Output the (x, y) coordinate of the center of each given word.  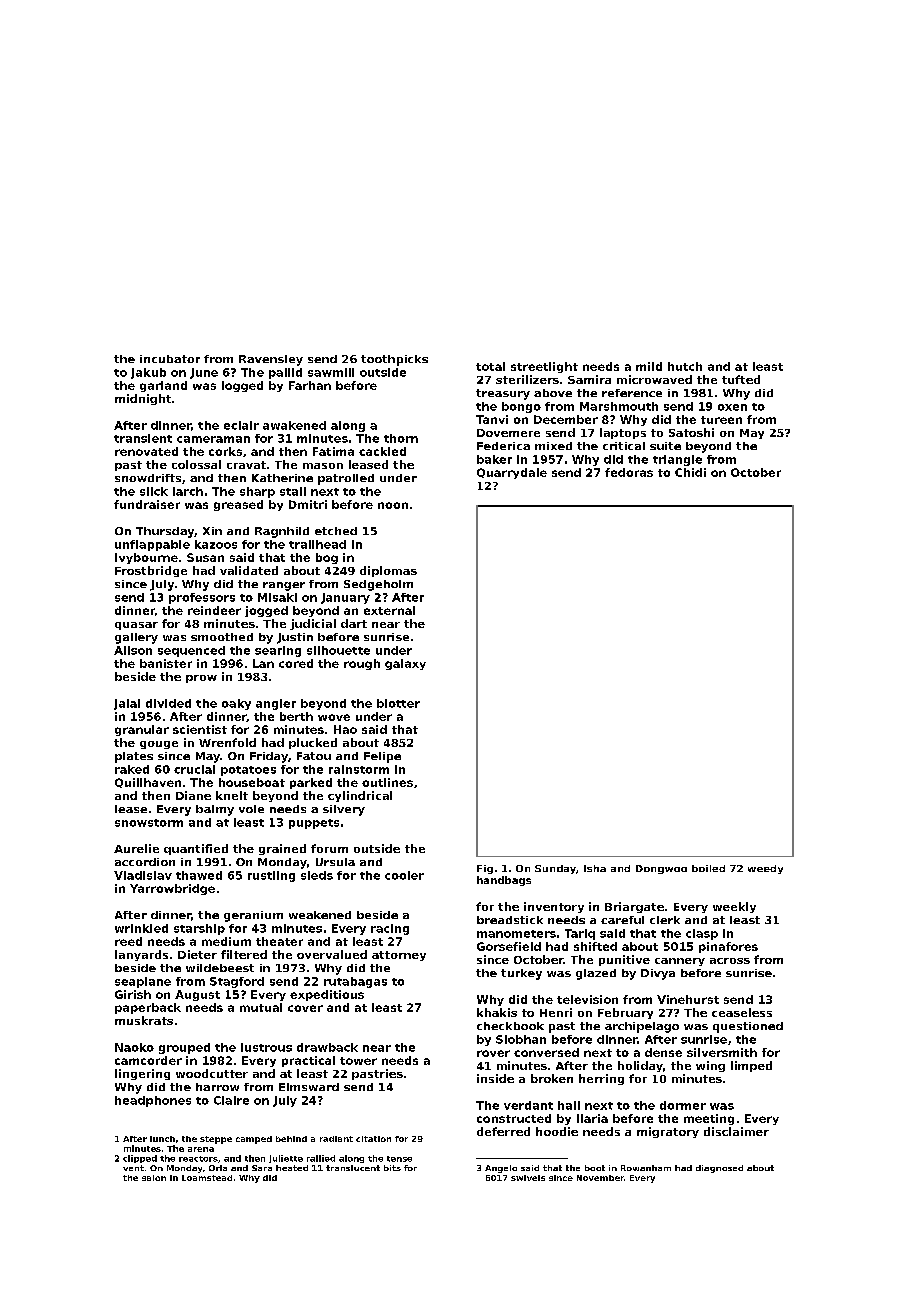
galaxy (405, 664)
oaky (236, 704)
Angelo (501, 1169)
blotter (398, 703)
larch (188, 491)
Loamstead (207, 1178)
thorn (401, 438)
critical (624, 446)
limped (751, 1066)
